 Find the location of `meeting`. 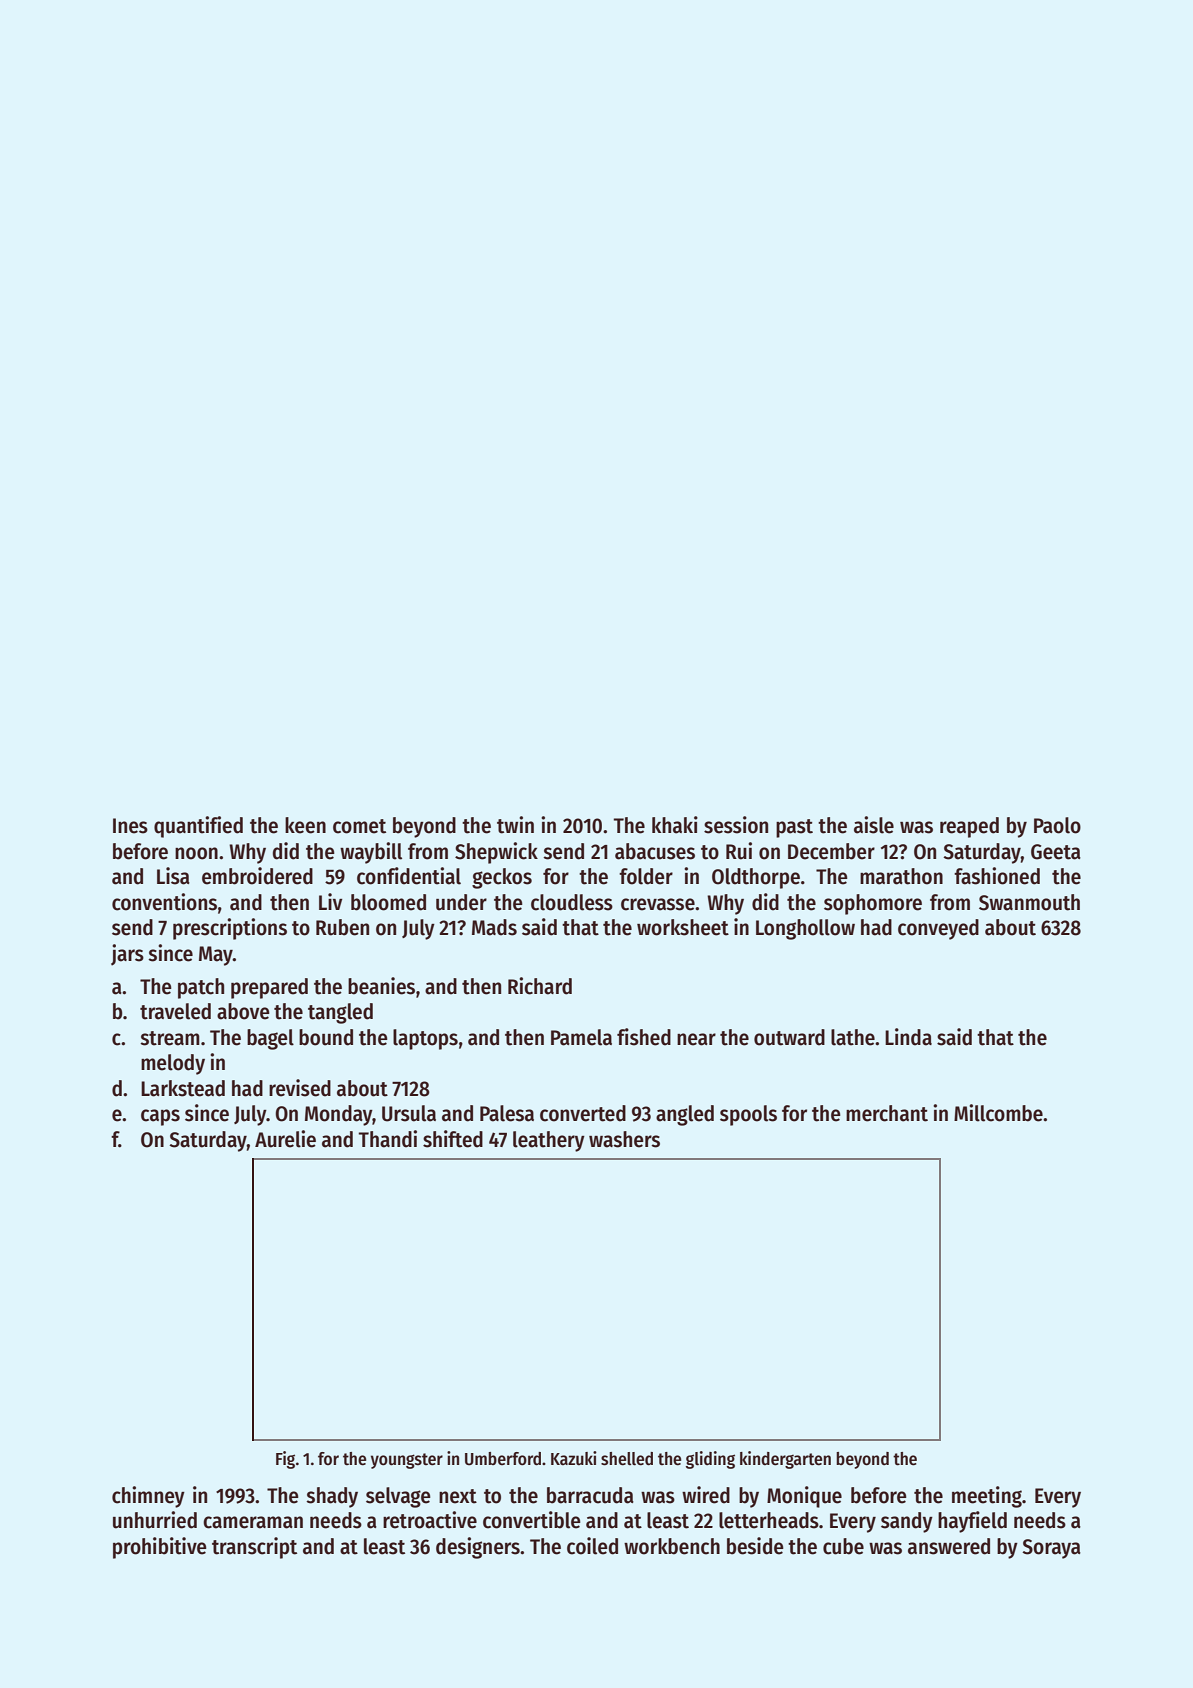

meeting is located at coordinates (987, 1497).
